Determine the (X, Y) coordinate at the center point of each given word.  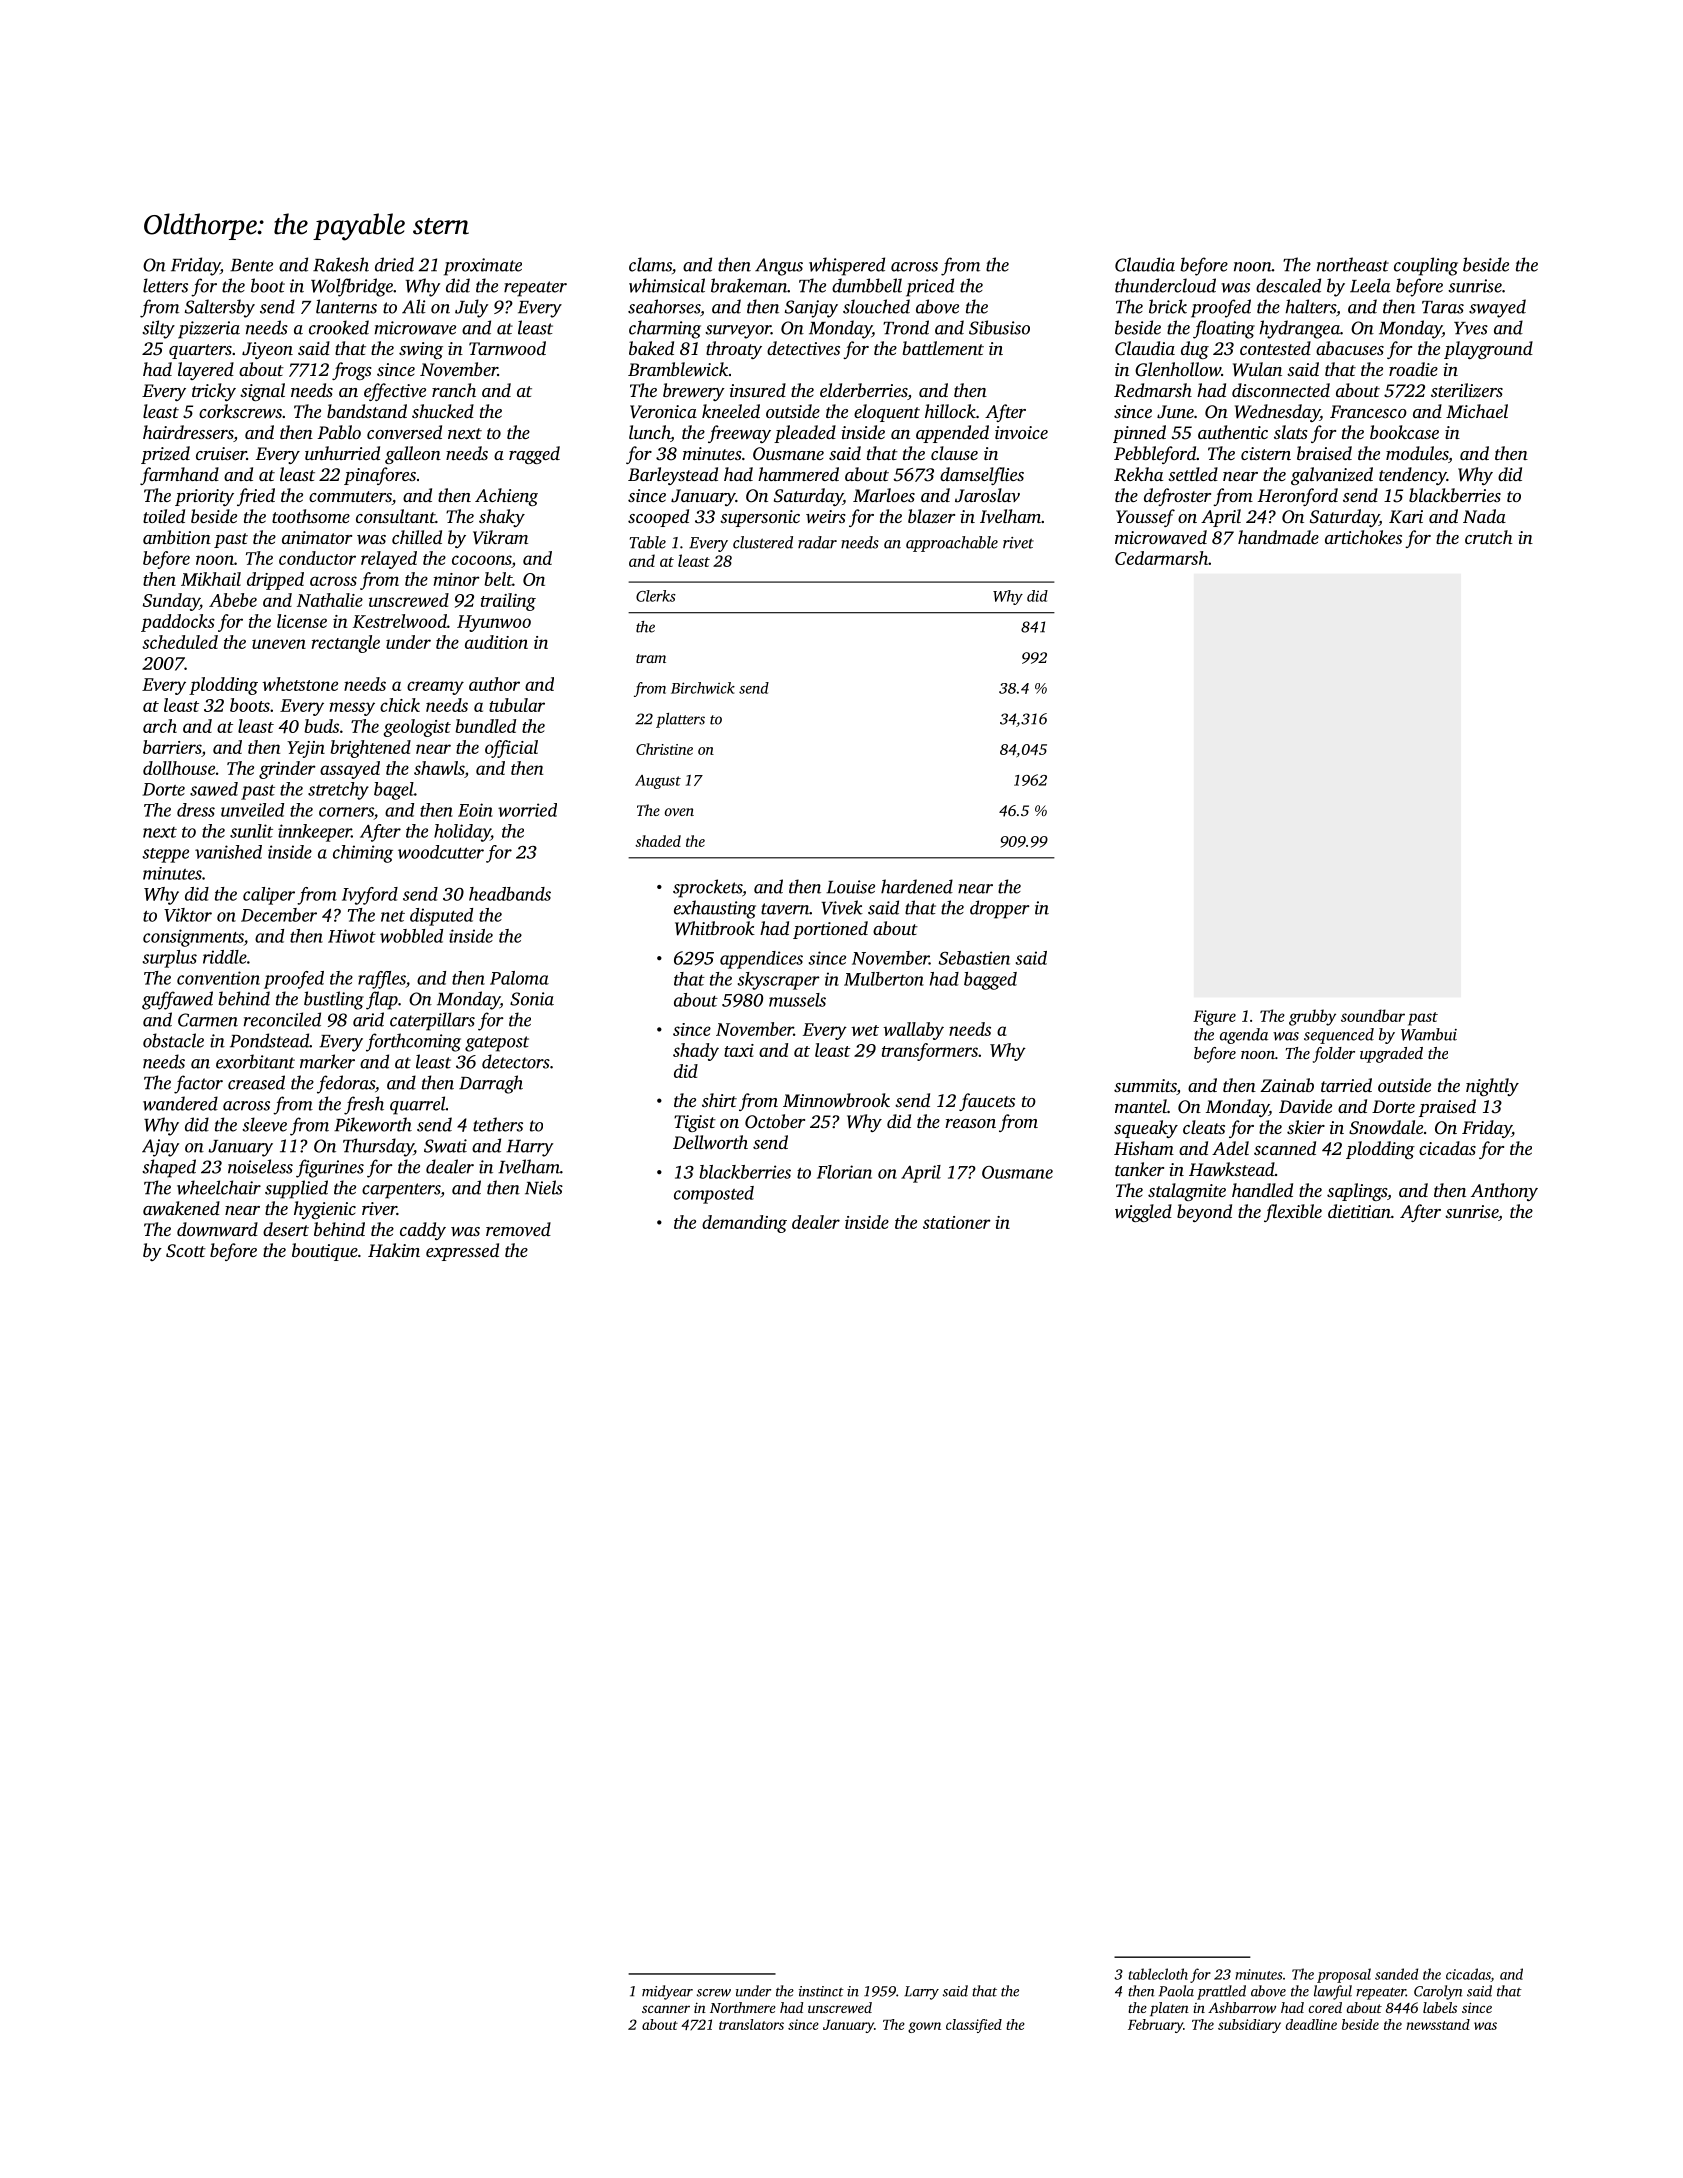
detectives (803, 348)
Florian (844, 1172)
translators (751, 2024)
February (1155, 2026)
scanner (666, 2009)
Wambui (1429, 1034)
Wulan (1257, 369)
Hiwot (352, 936)
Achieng (506, 497)
